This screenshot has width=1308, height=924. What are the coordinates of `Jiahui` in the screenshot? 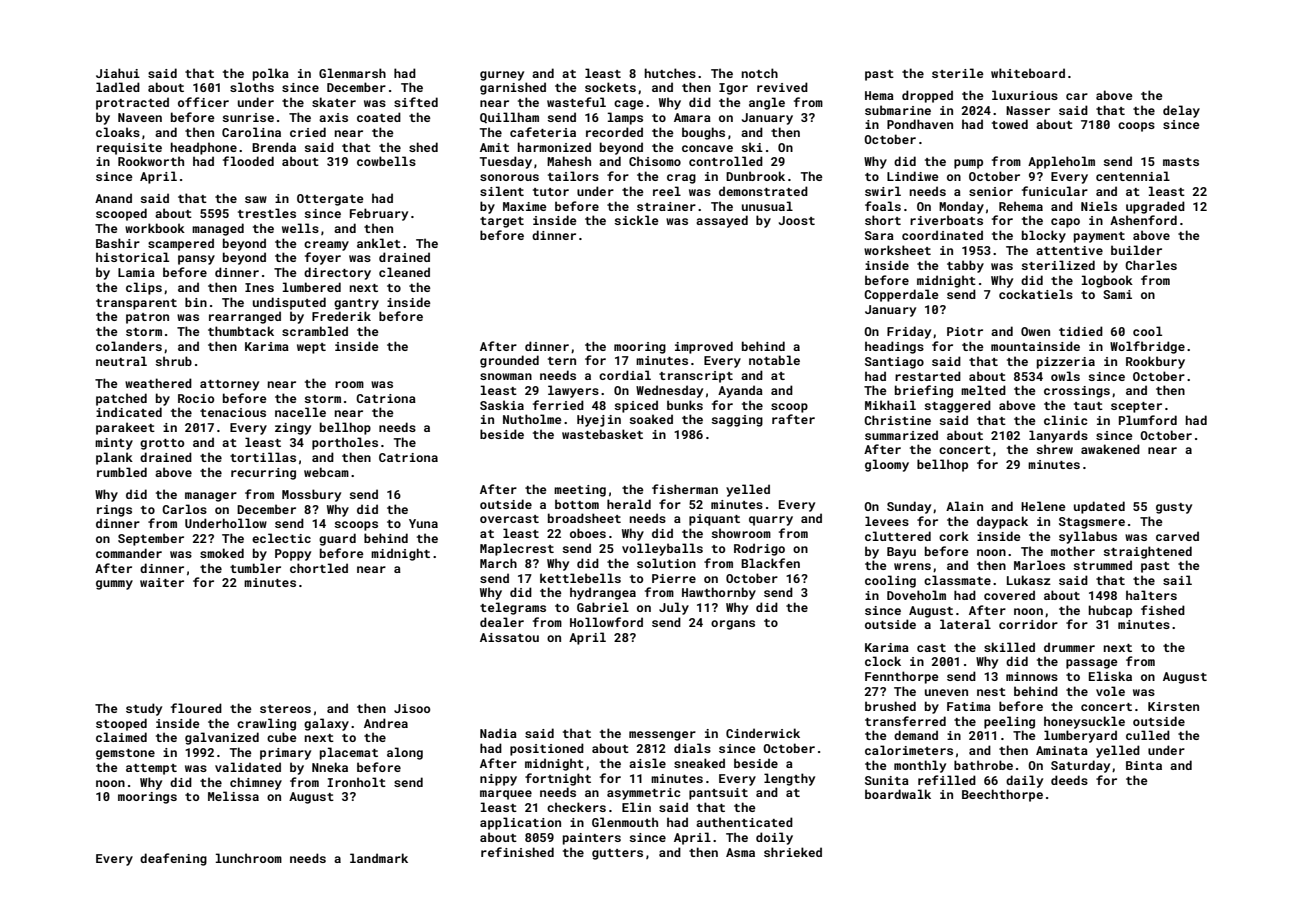 It's located at (118, 73).
